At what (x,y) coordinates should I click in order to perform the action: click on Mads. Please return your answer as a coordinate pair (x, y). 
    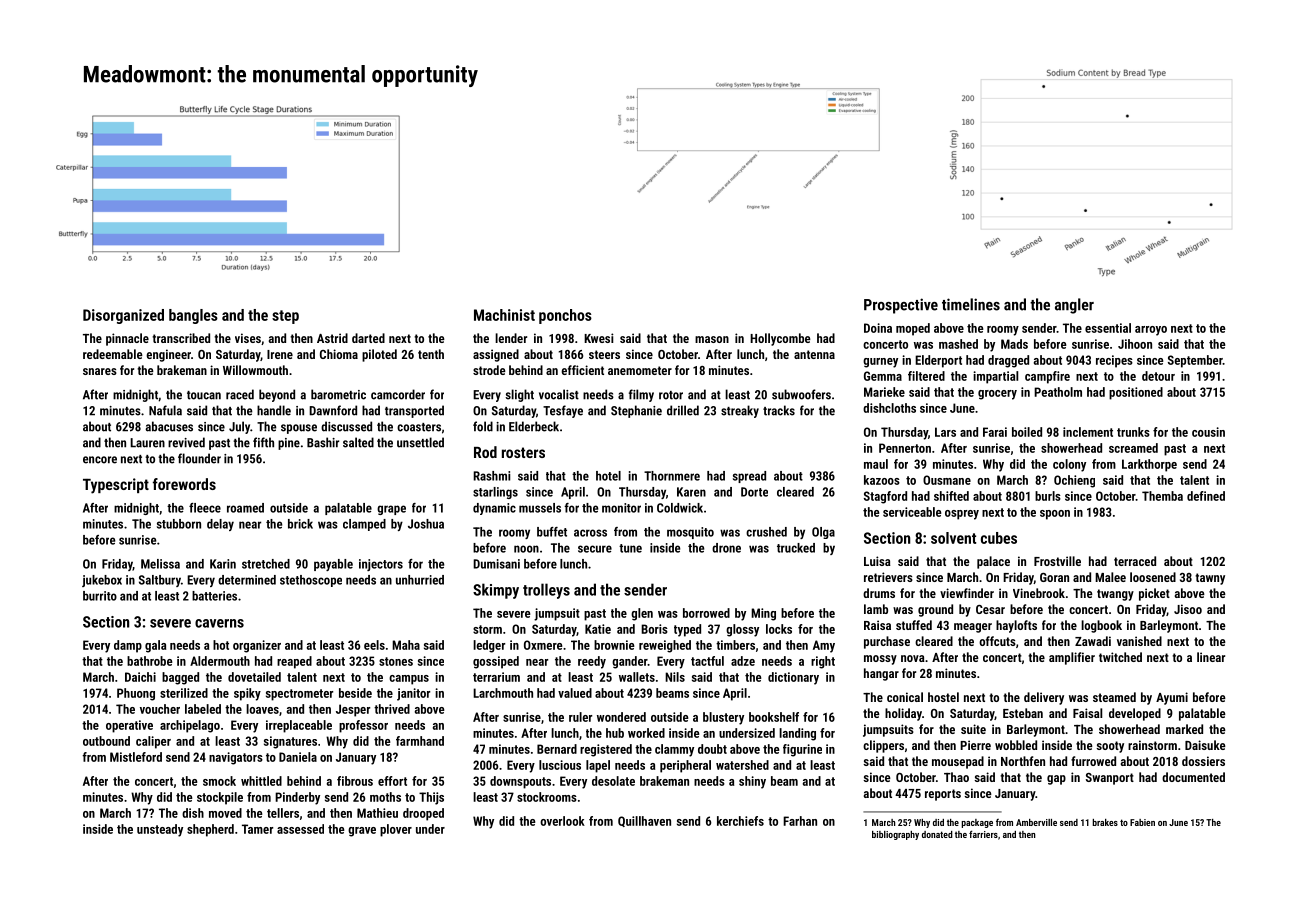
    Looking at the image, I should click on (1014, 344).
